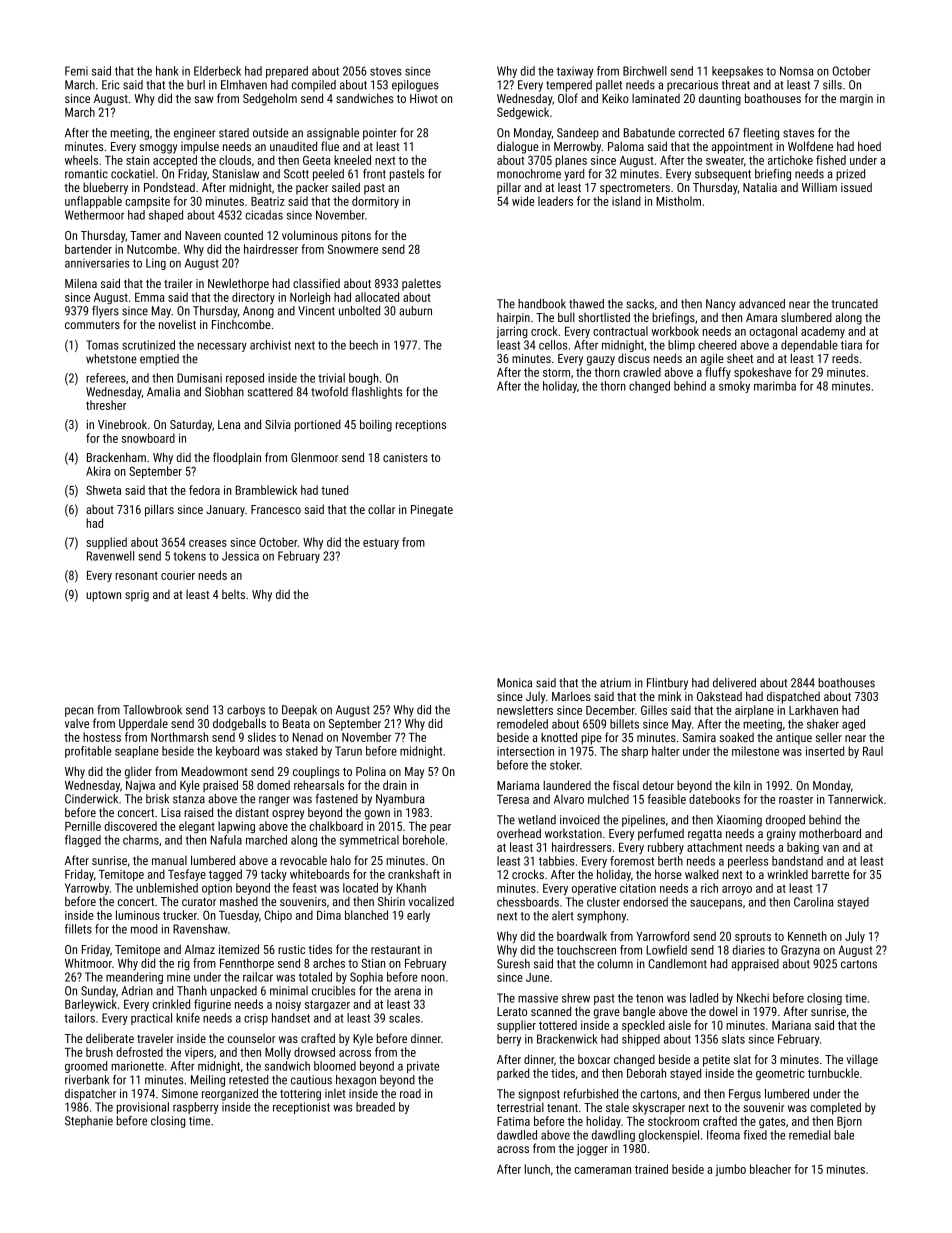 Image resolution: width=952 pixels, height=1233 pixels. What do you see at coordinates (862, 1060) in the screenshot?
I see `village` at bounding box center [862, 1060].
